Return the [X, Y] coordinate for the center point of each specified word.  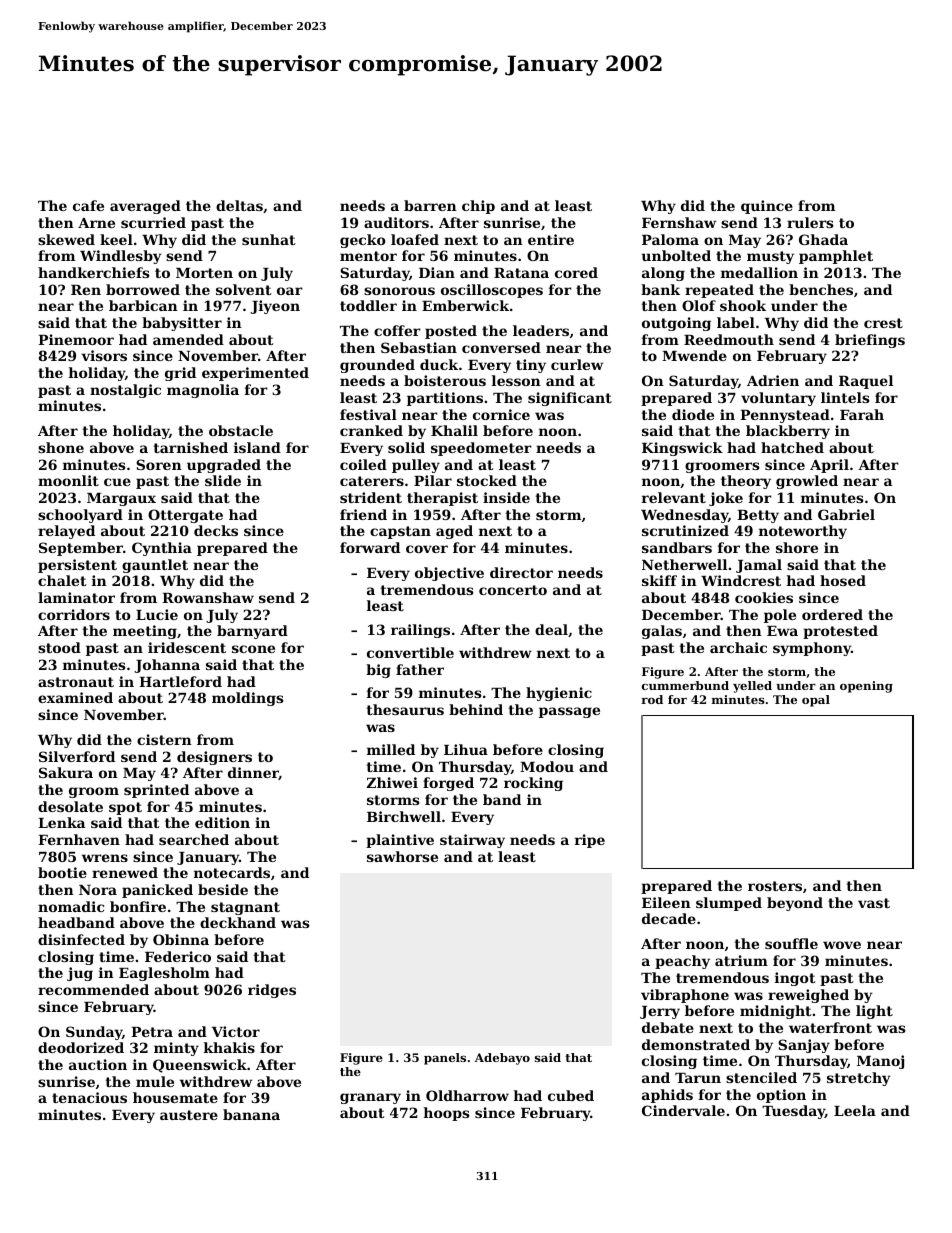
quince [767, 207]
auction [98, 1064]
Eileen [666, 902]
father [420, 669]
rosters [775, 886]
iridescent [187, 647]
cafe [88, 205]
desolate [70, 806]
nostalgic [125, 391]
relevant [674, 497]
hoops [447, 1114]
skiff [659, 580]
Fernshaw [679, 222]
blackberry [788, 432]
